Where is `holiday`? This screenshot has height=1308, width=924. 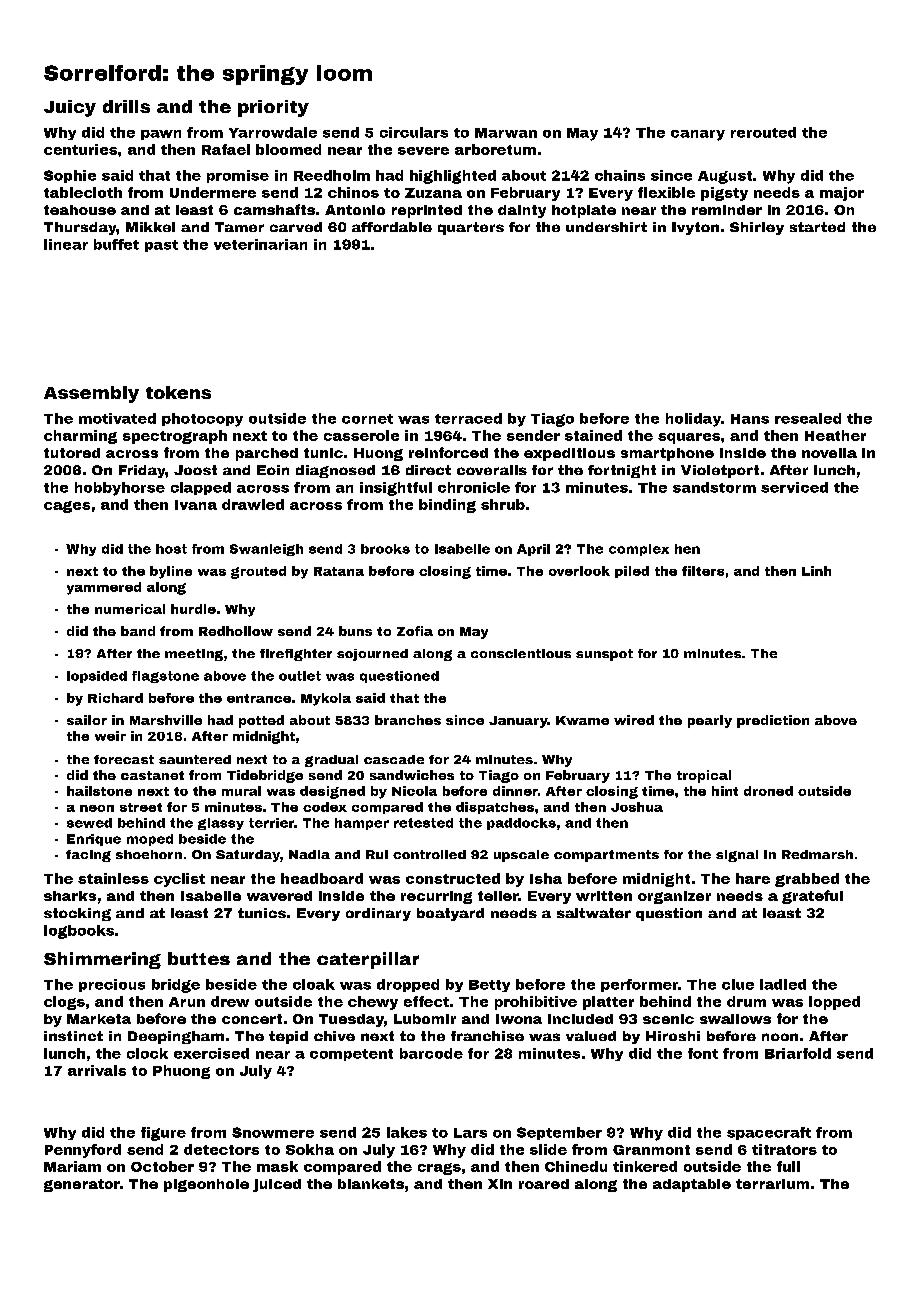 holiday is located at coordinates (693, 420).
